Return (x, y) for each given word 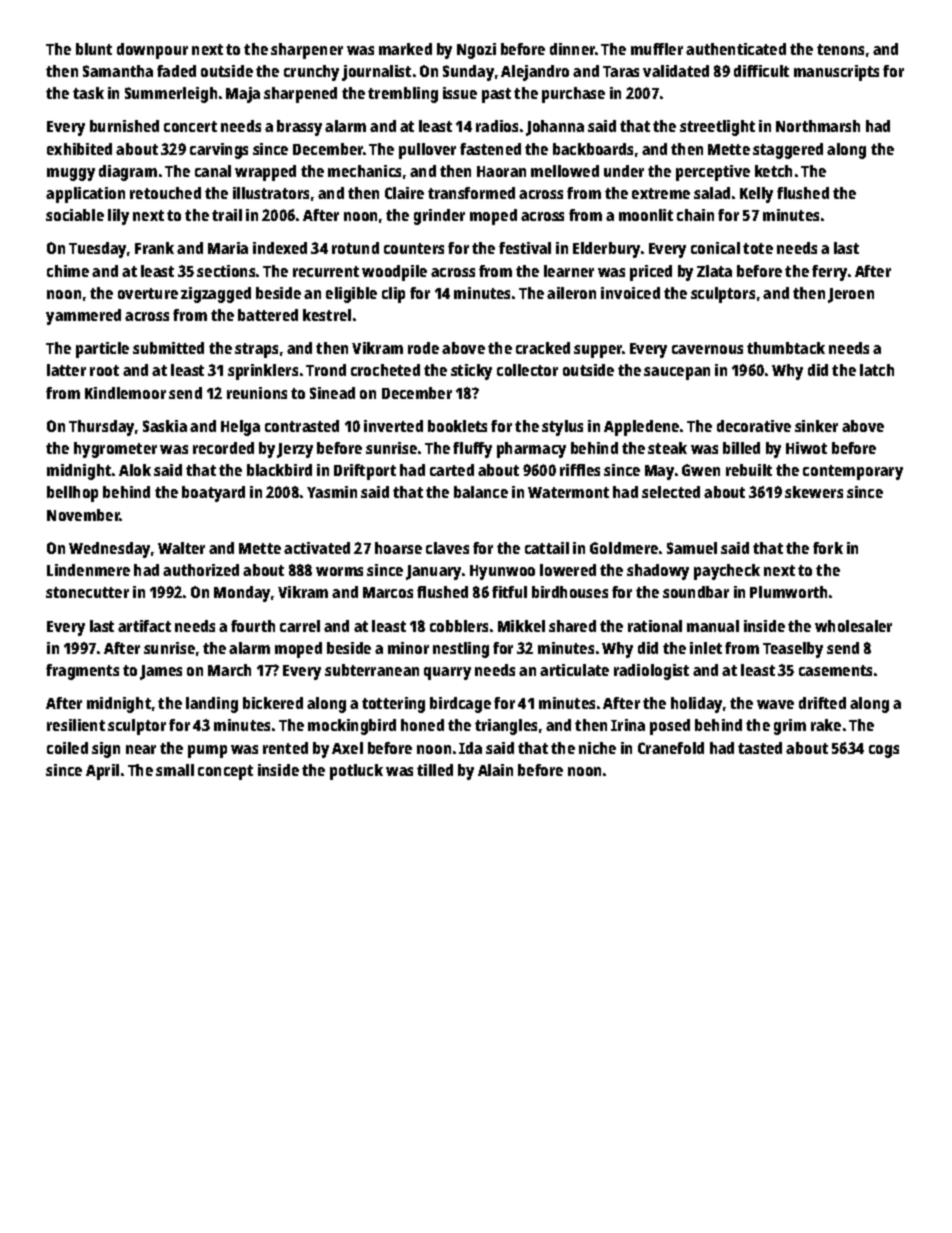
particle (102, 350)
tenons (840, 49)
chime (68, 271)
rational (655, 626)
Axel (347, 748)
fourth (253, 626)
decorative (754, 426)
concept (225, 772)
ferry (829, 273)
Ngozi (476, 51)
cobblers (459, 626)
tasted (760, 748)
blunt (94, 49)
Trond (326, 370)
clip (393, 295)
